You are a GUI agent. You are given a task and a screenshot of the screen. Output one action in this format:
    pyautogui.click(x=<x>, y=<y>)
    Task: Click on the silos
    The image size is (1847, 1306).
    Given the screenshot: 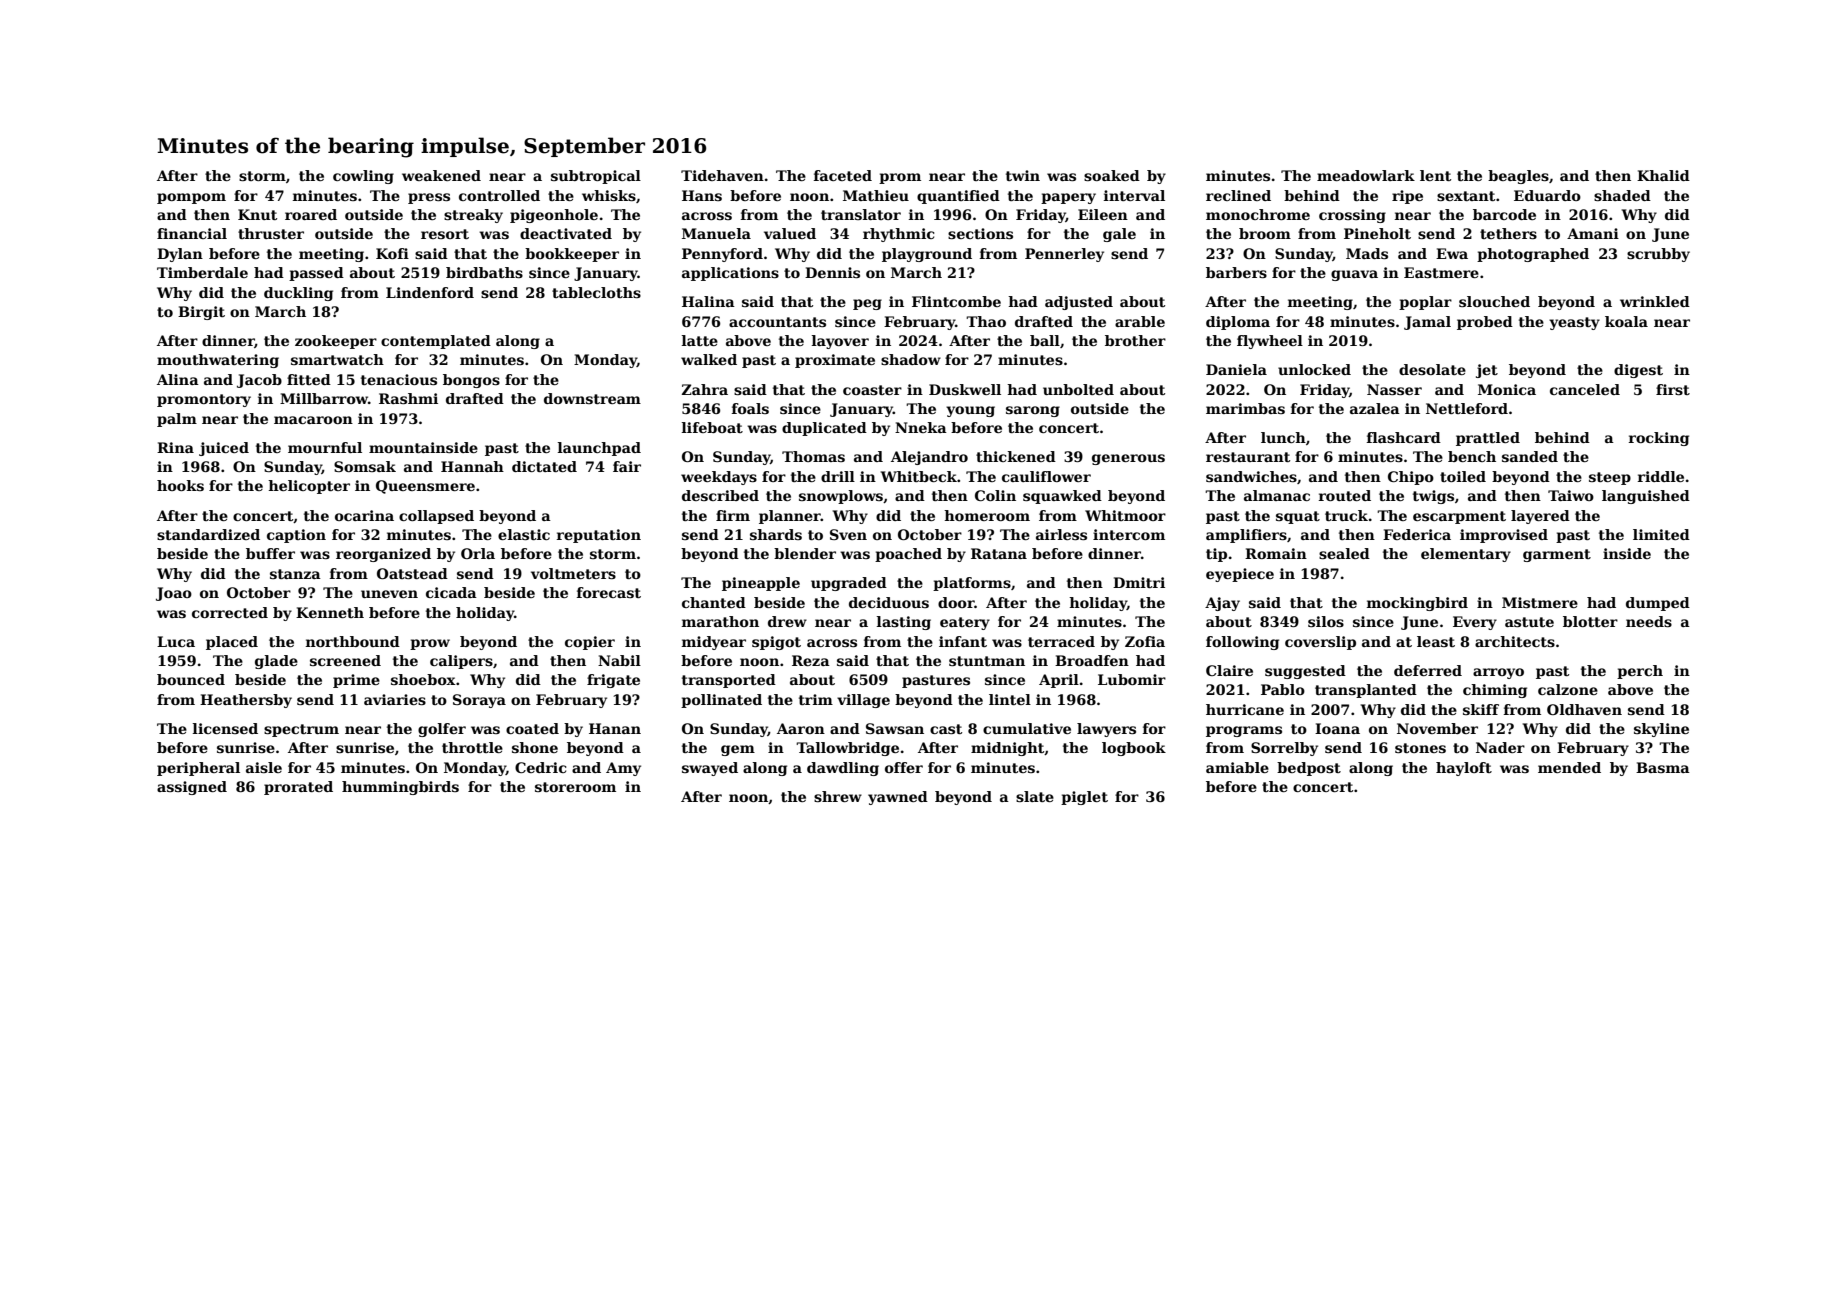 What is the action you would take?
    pyautogui.click(x=1326, y=621)
